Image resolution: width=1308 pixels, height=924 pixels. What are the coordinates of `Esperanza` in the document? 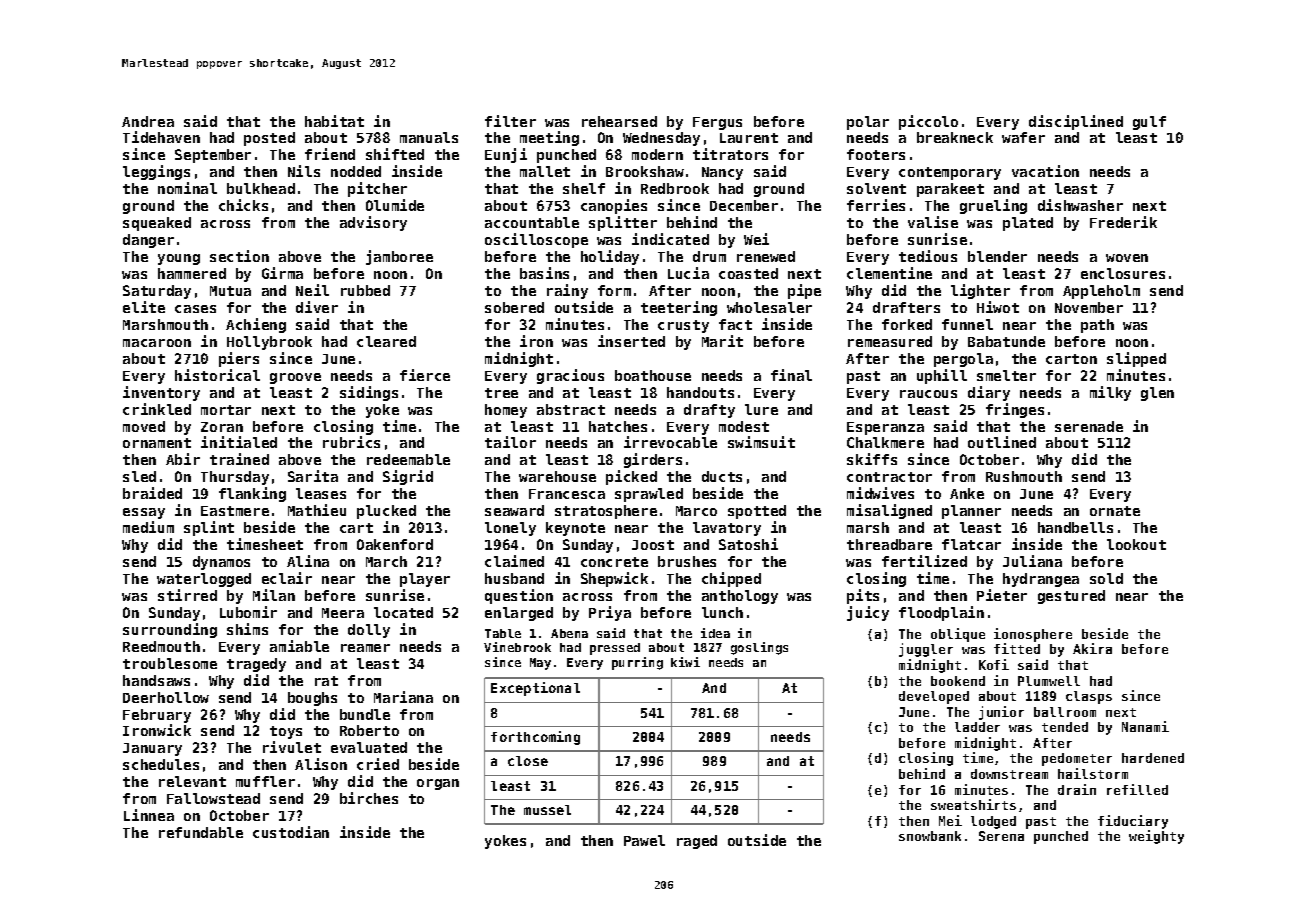 It's located at (885, 428).
